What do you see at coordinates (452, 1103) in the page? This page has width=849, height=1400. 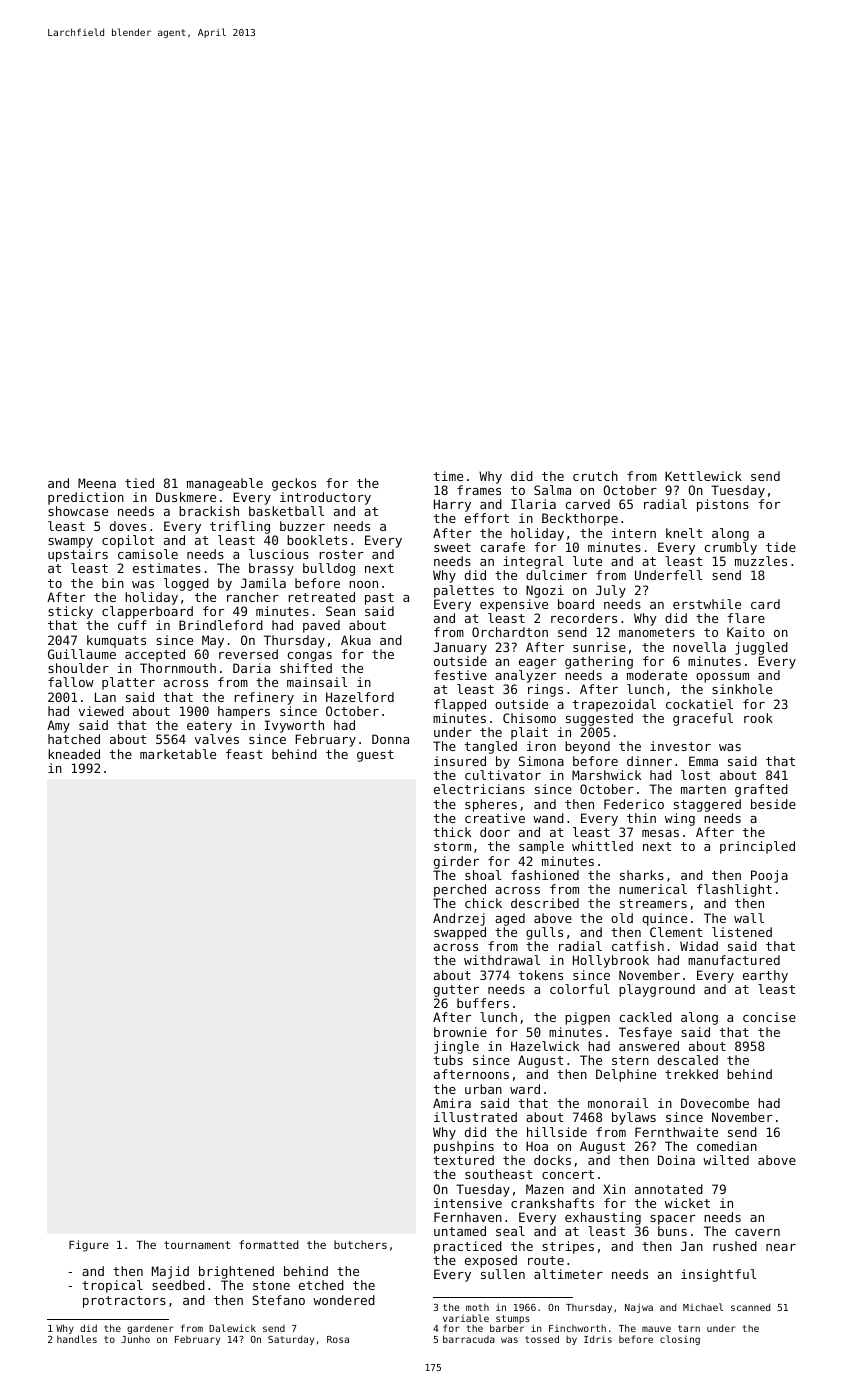 I see `Amira` at bounding box center [452, 1103].
